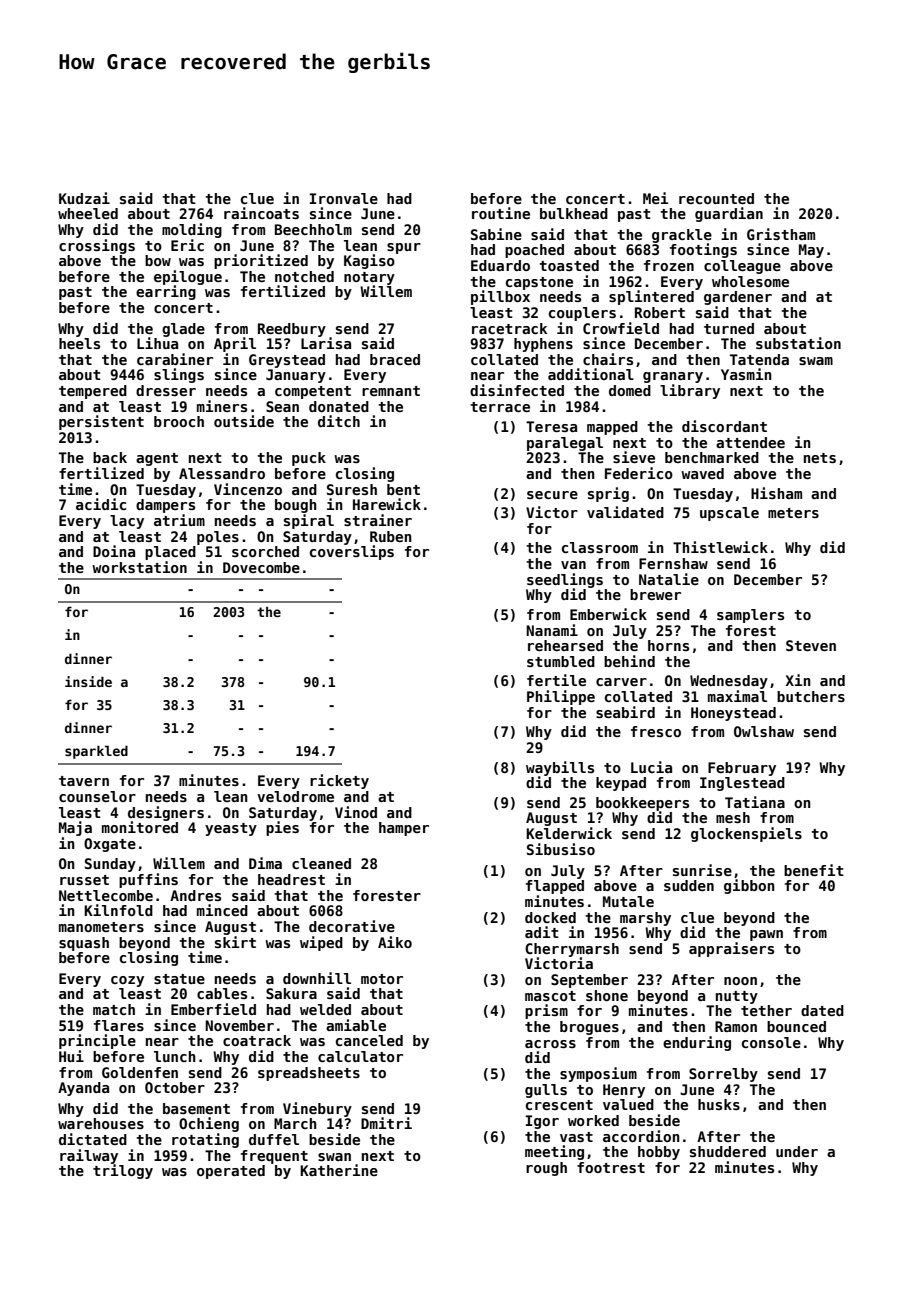 The height and width of the screenshot is (1316, 908). I want to click on Katherine, so click(339, 1170).
